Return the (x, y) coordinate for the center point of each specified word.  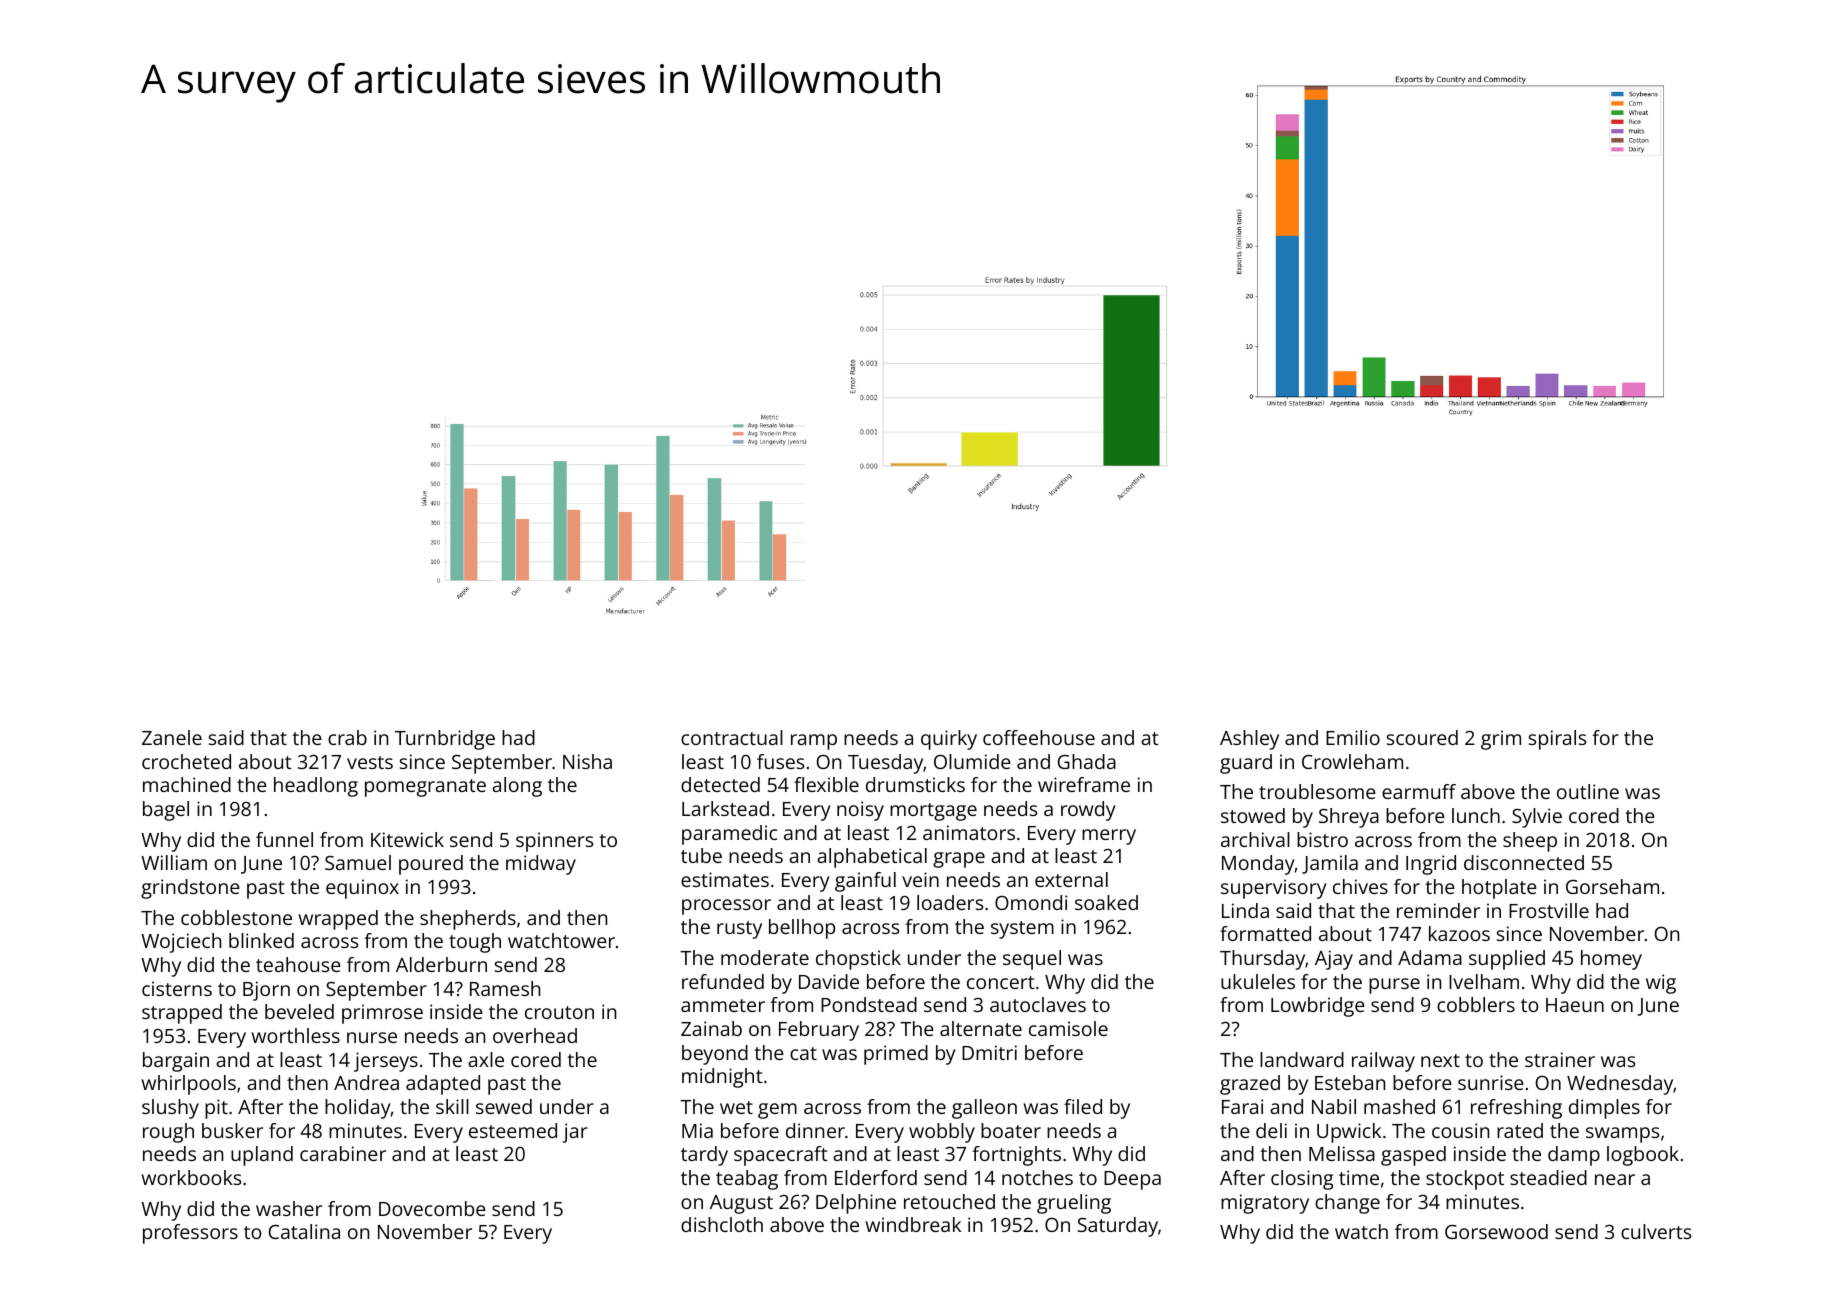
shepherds (468, 920)
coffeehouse (1039, 737)
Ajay (1334, 960)
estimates (725, 879)
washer (289, 1208)
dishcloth (722, 1224)
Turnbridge (445, 740)
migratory (1265, 1204)
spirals (1557, 740)
